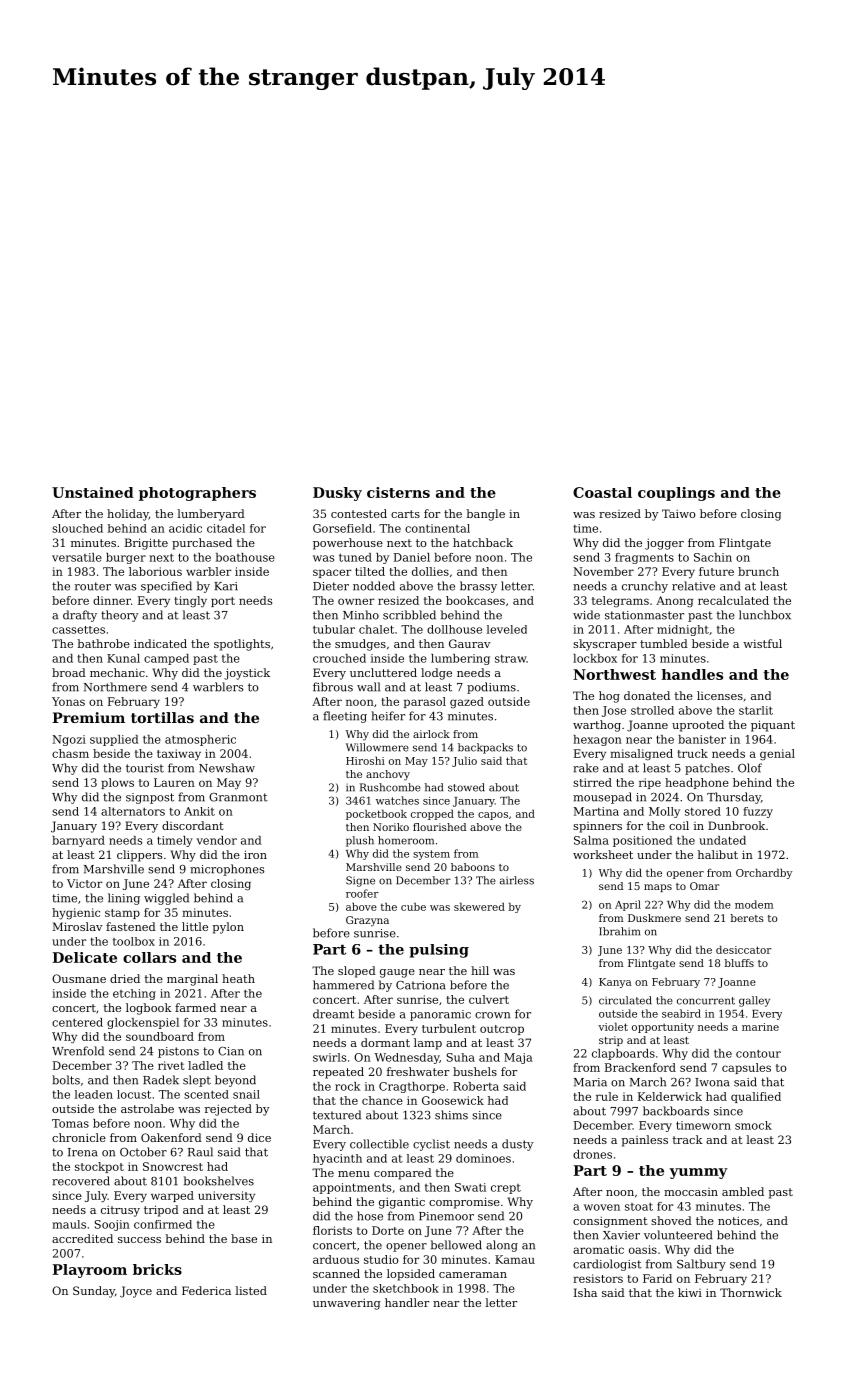  I want to click on mousepad, so click(602, 798).
